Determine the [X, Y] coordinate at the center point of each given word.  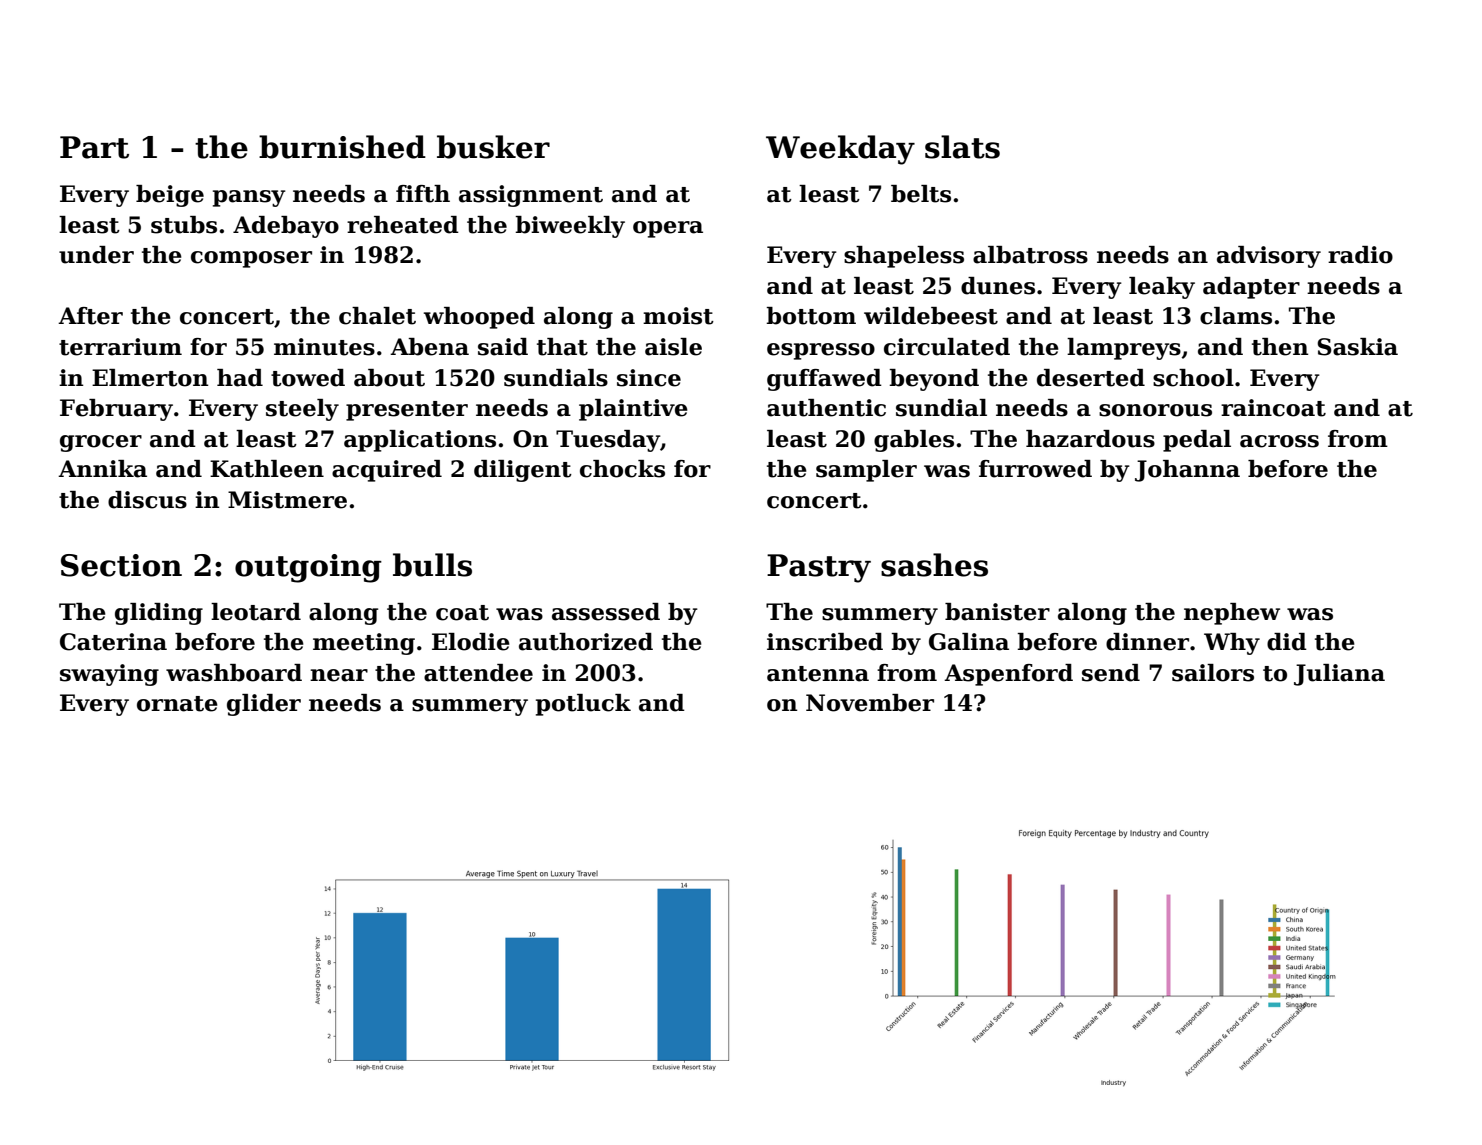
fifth [423, 194]
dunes [998, 286]
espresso [821, 351]
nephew [1232, 614]
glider [264, 705]
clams [1236, 316]
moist [678, 316]
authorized [586, 642]
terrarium [120, 347]
